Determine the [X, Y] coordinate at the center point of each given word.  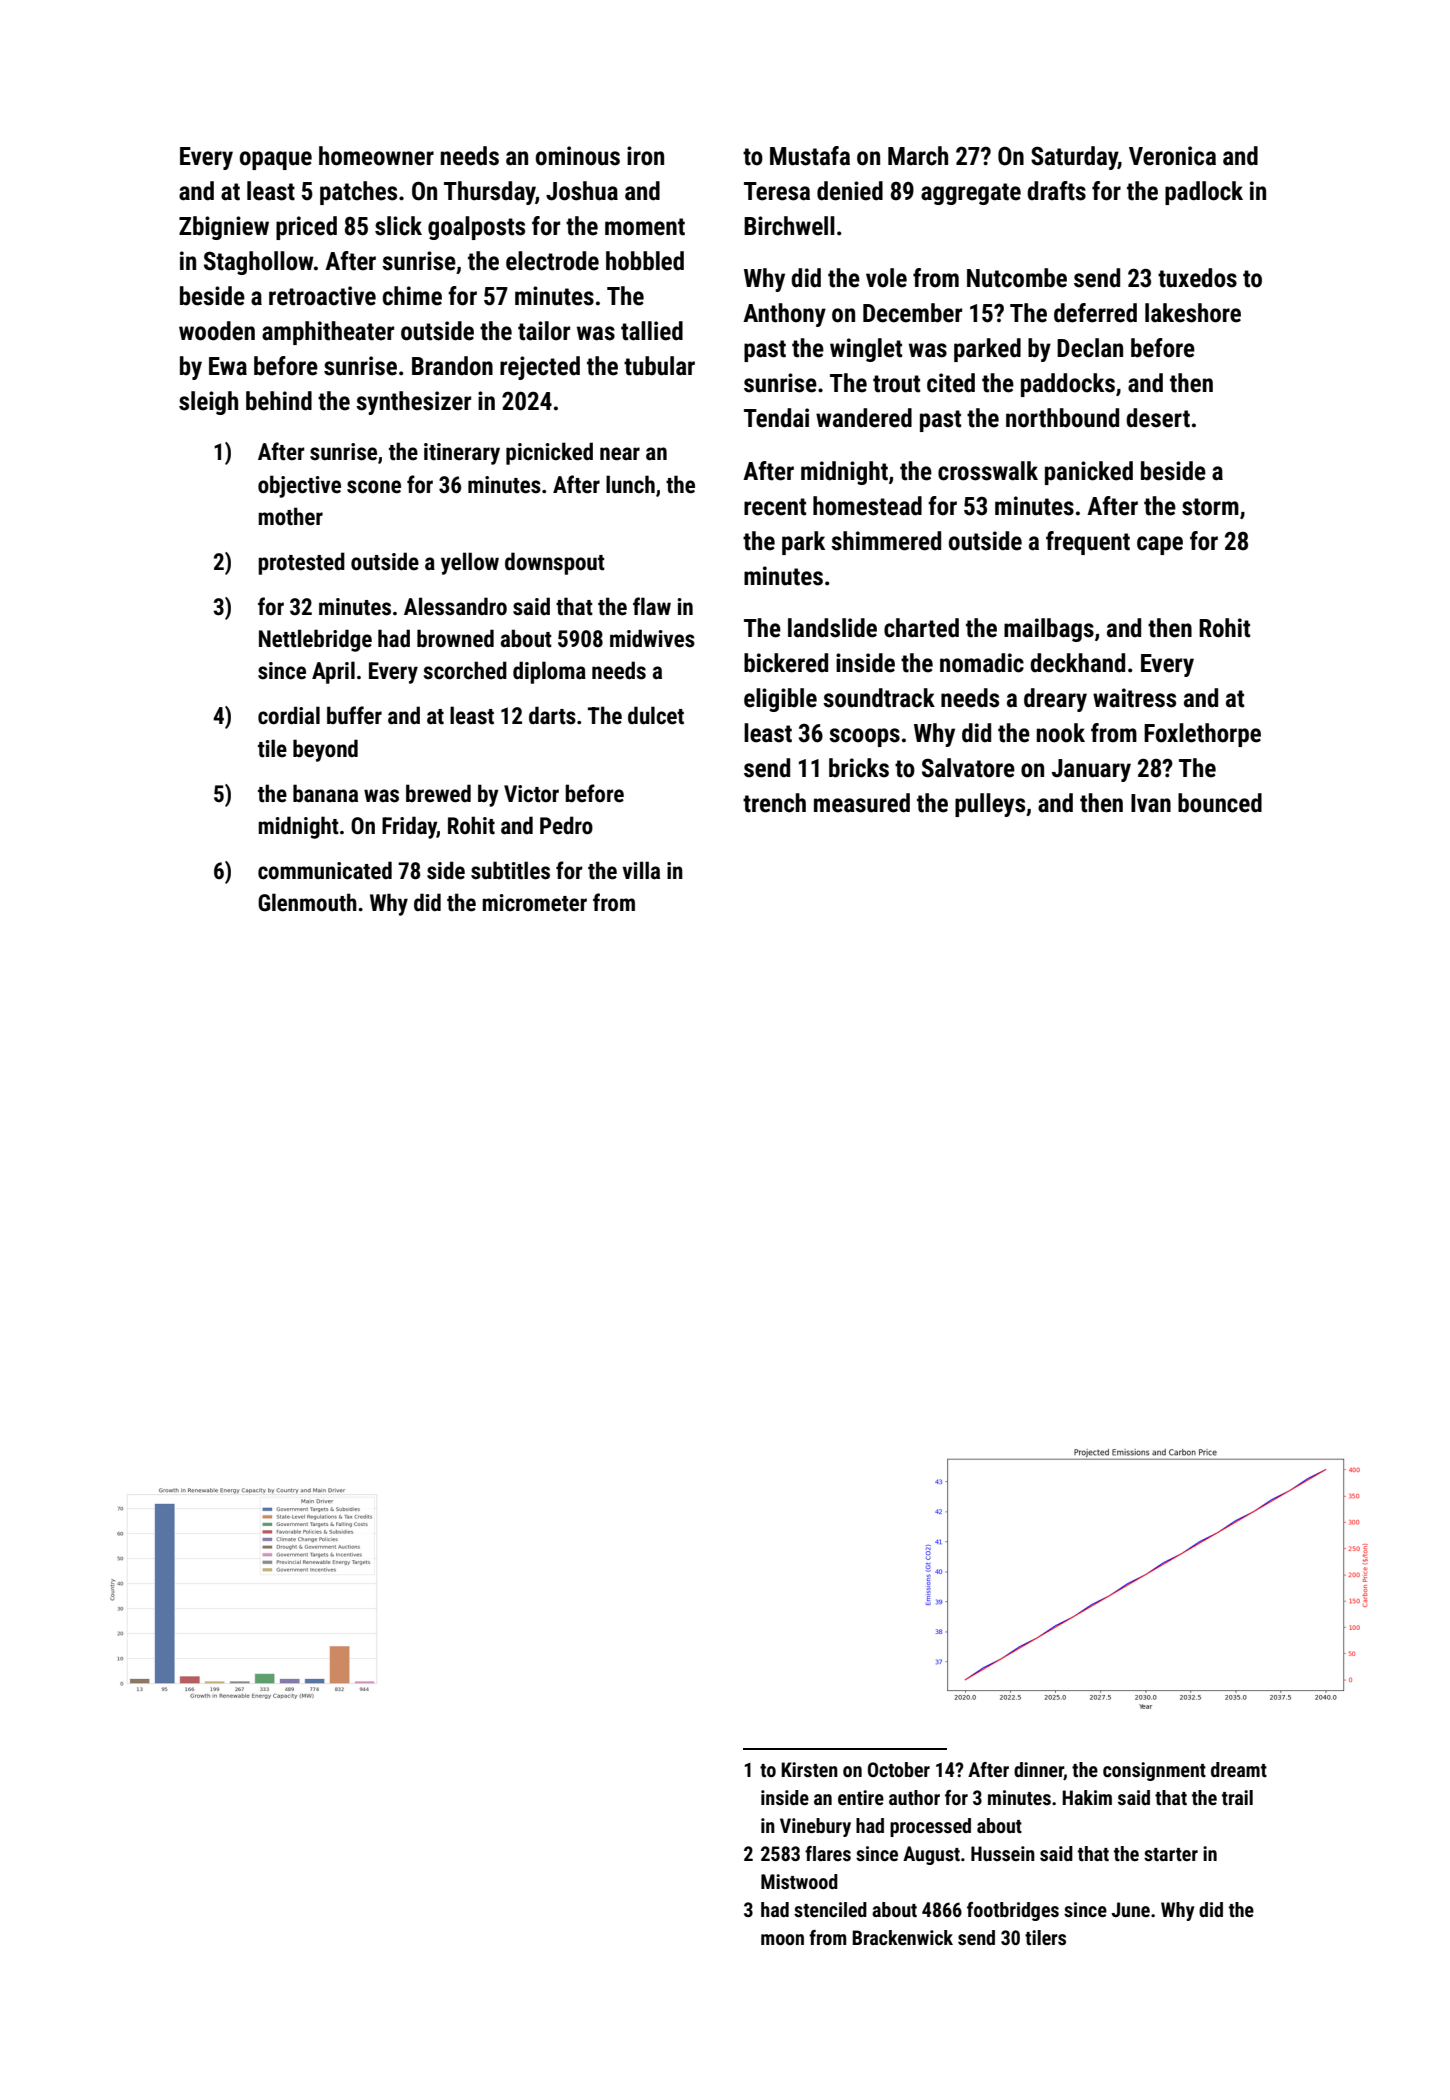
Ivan [1151, 803]
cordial [289, 715]
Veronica [1172, 156]
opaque [276, 160]
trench [774, 803]
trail [1237, 1797]
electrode [552, 261]
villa [641, 870]
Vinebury [815, 1827]
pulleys [990, 805]
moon [782, 1939]
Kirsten [809, 1769]
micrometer [534, 903]
